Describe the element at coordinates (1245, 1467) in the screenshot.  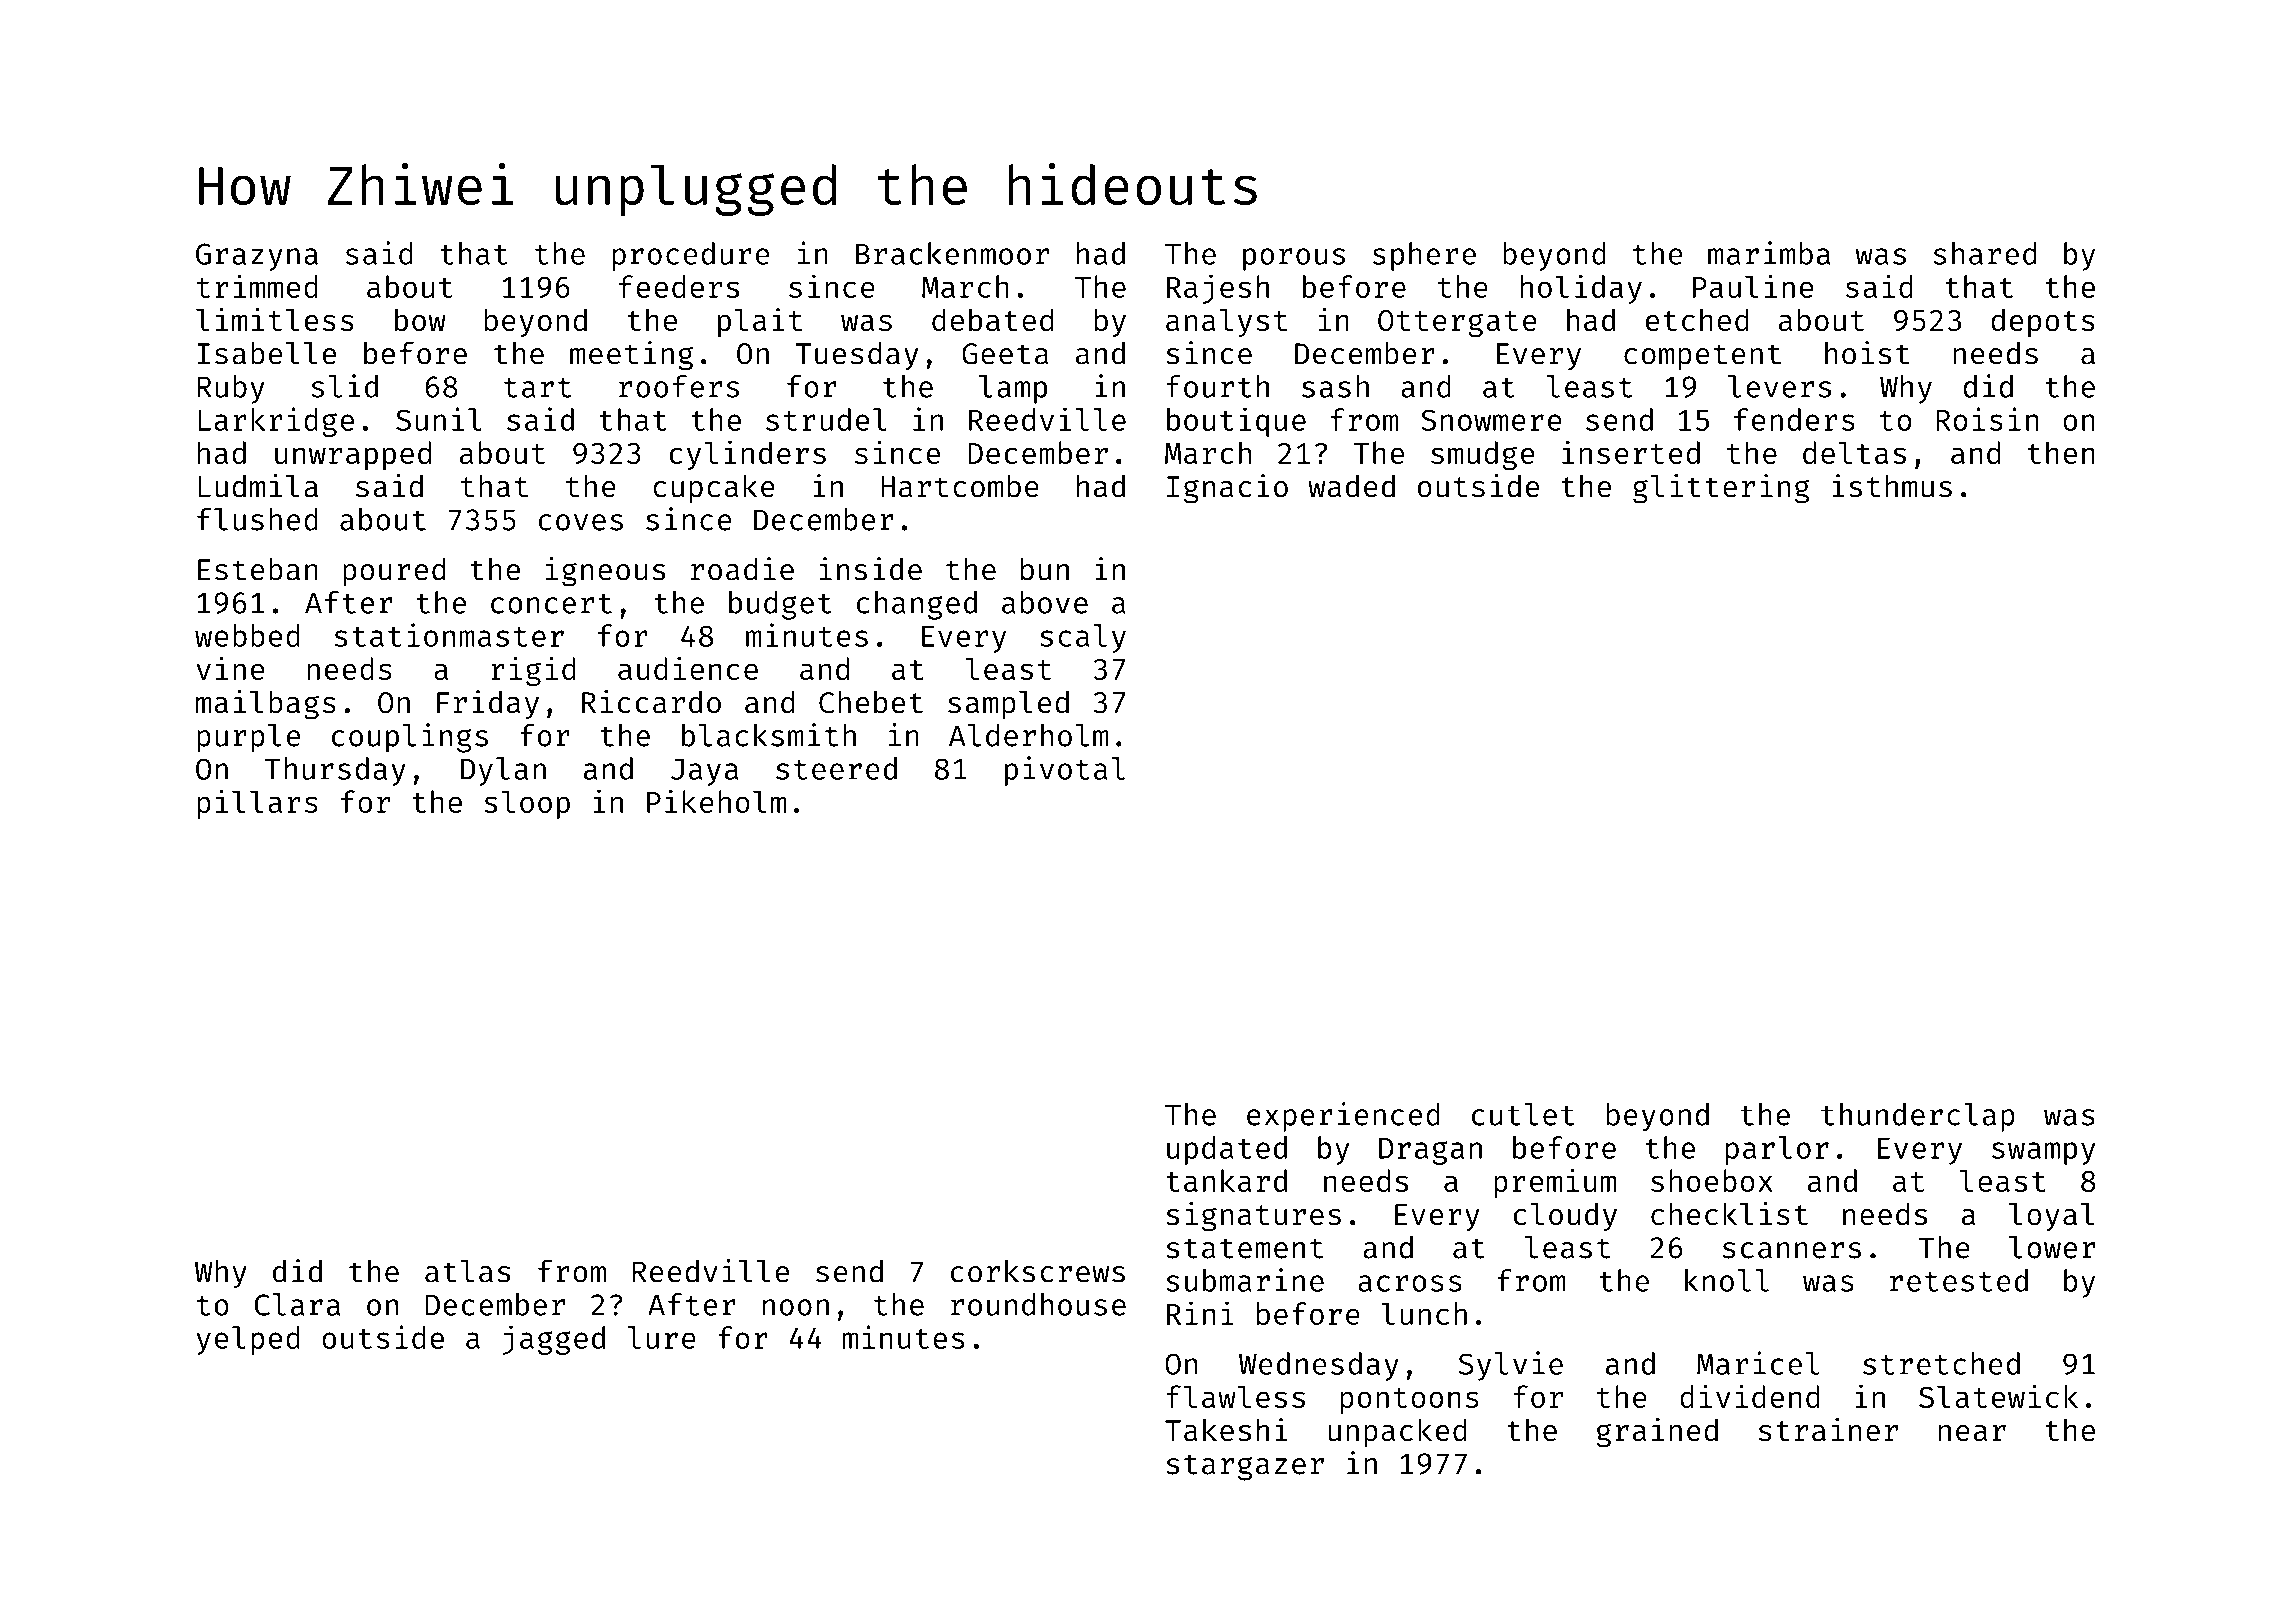
I see `stargazer` at that location.
